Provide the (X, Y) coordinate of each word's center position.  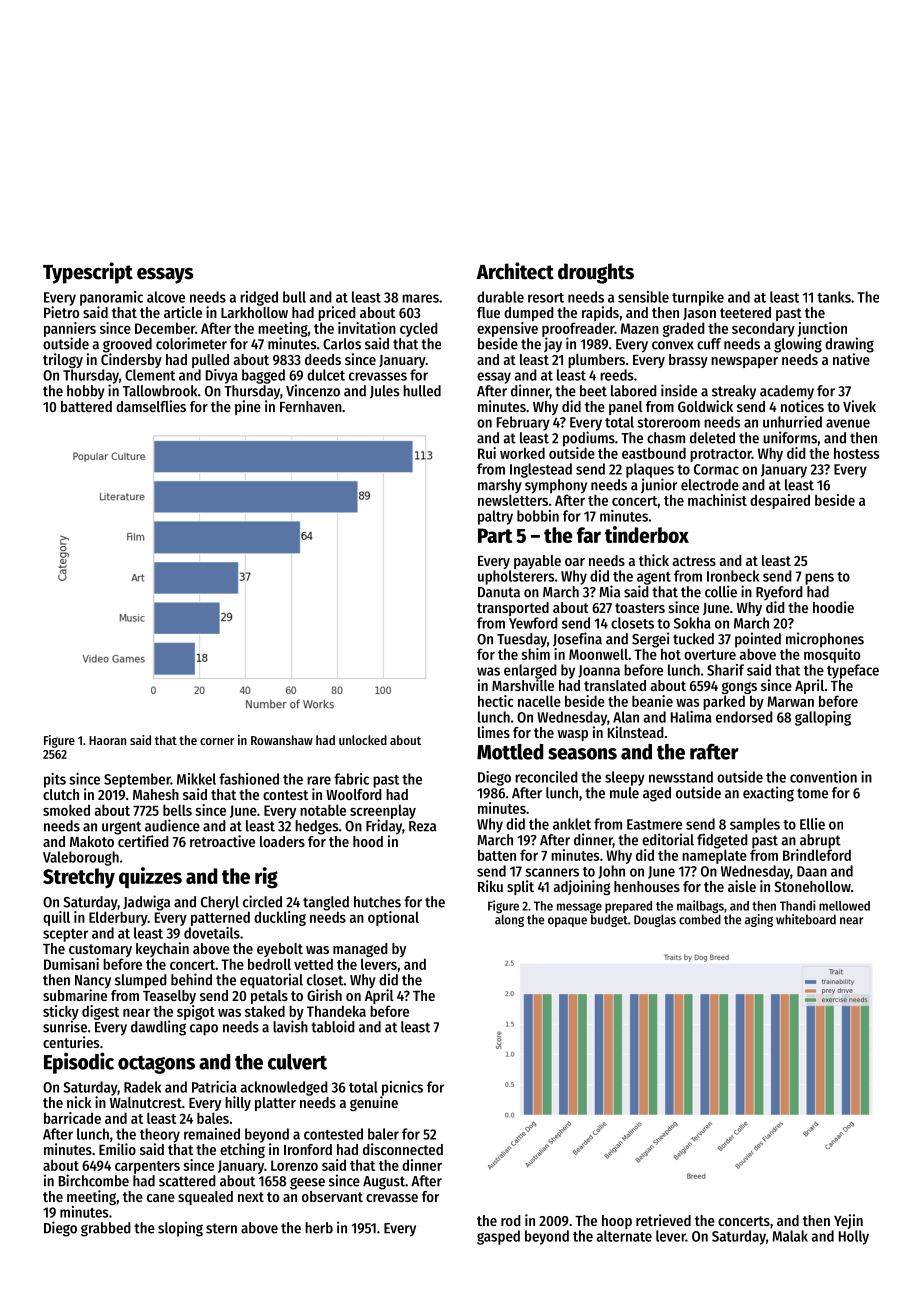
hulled (422, 391)
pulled (210, 361)
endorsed (744, 717)
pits (55, 780)
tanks (834, 297)
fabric (351, 779)
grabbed (106, 1229)
